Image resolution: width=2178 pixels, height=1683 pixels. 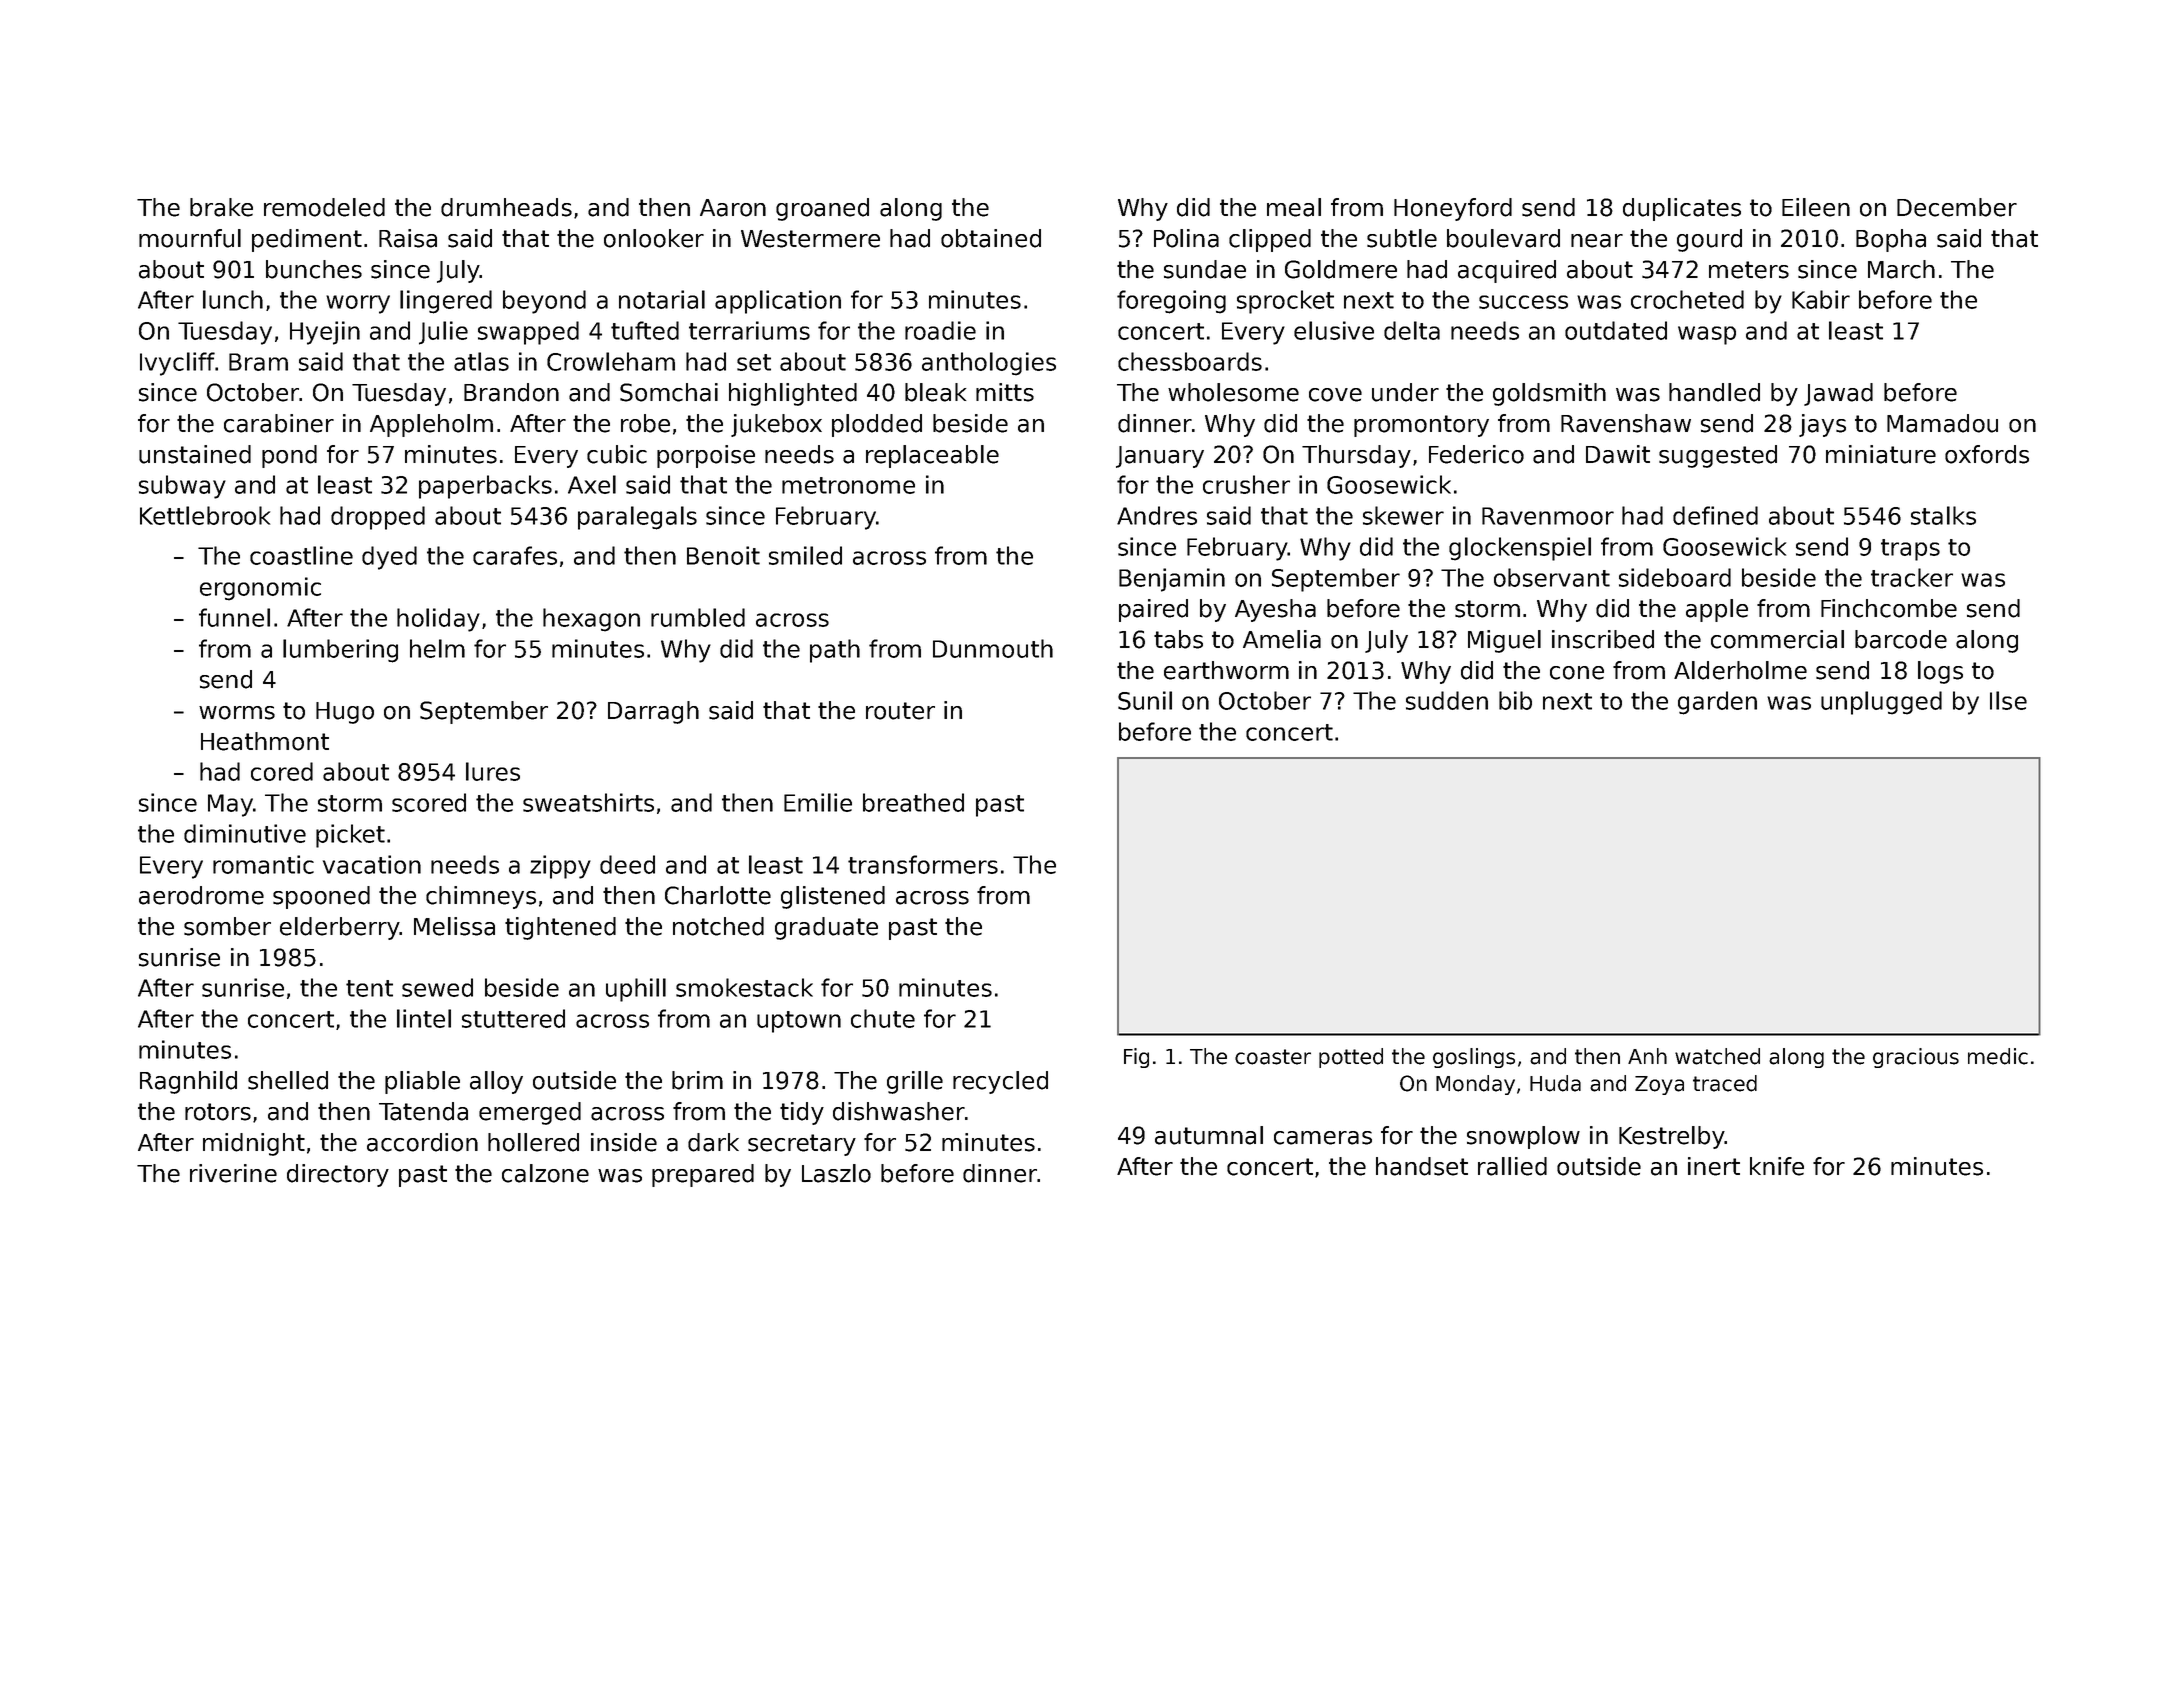 I want to click on January, so click(x=1160, y=457).
